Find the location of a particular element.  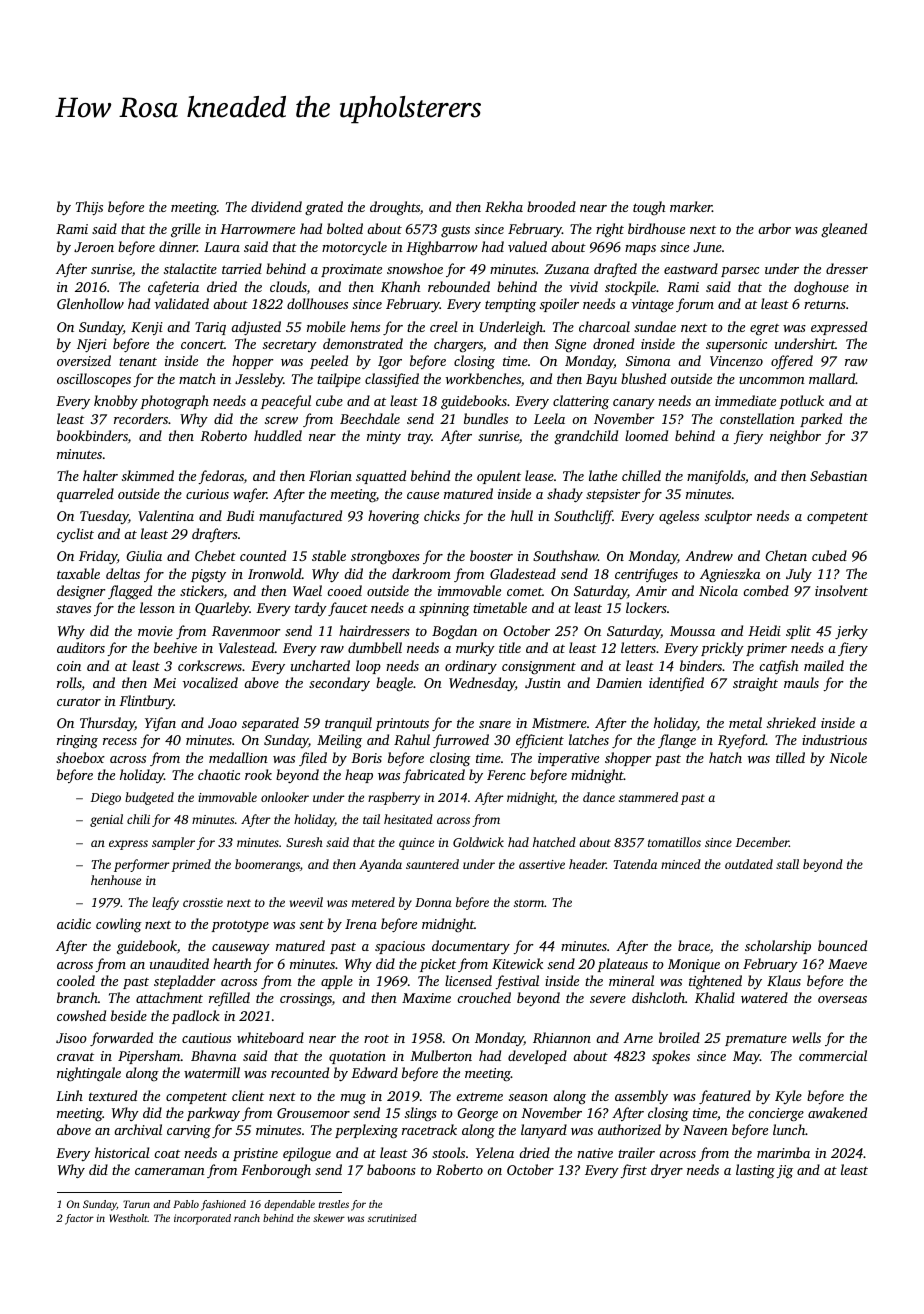

Westholt is located at coordinates (128, 1218).
